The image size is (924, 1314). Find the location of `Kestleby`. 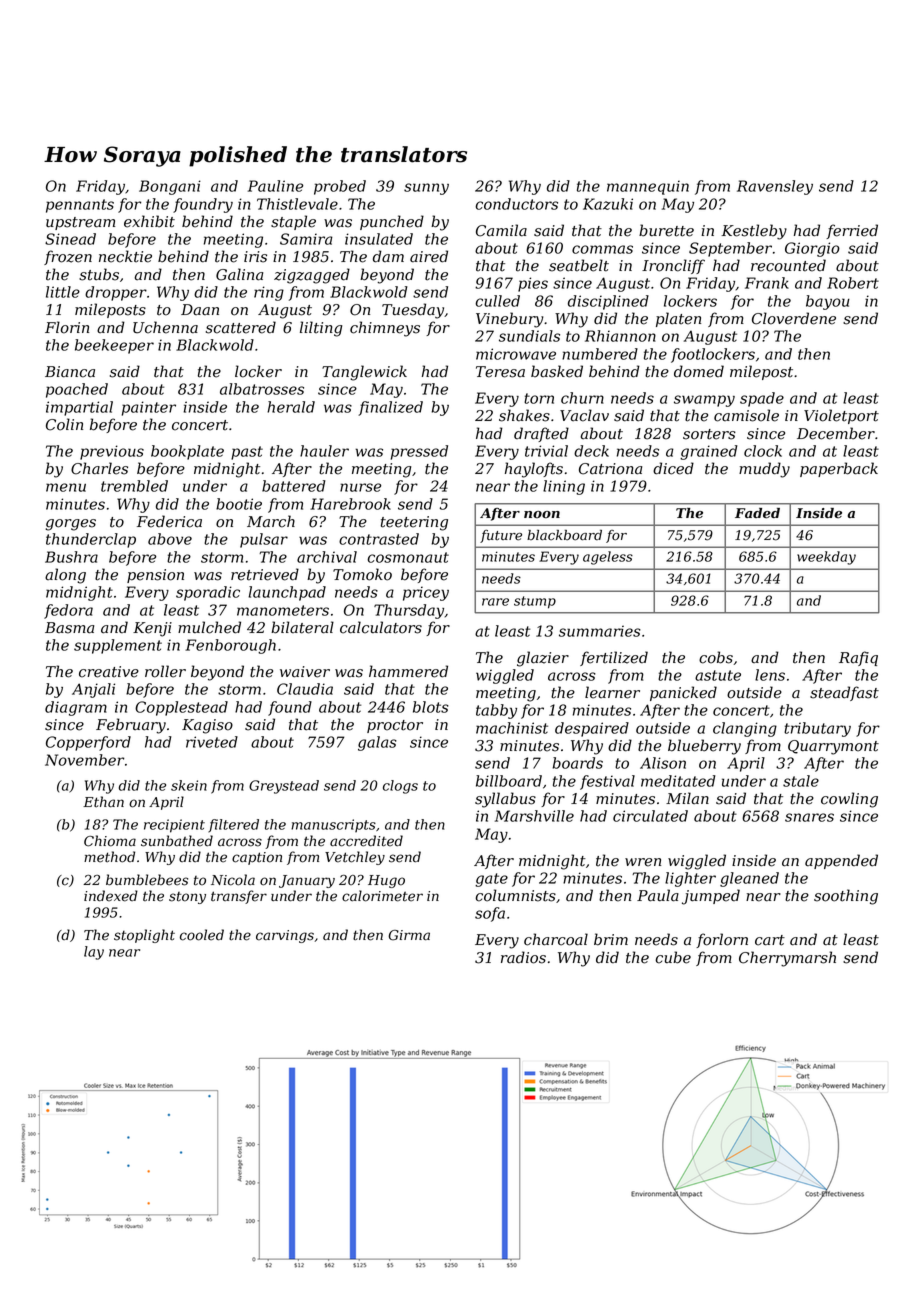

Kestleby is located at coordinates (754, 232).
